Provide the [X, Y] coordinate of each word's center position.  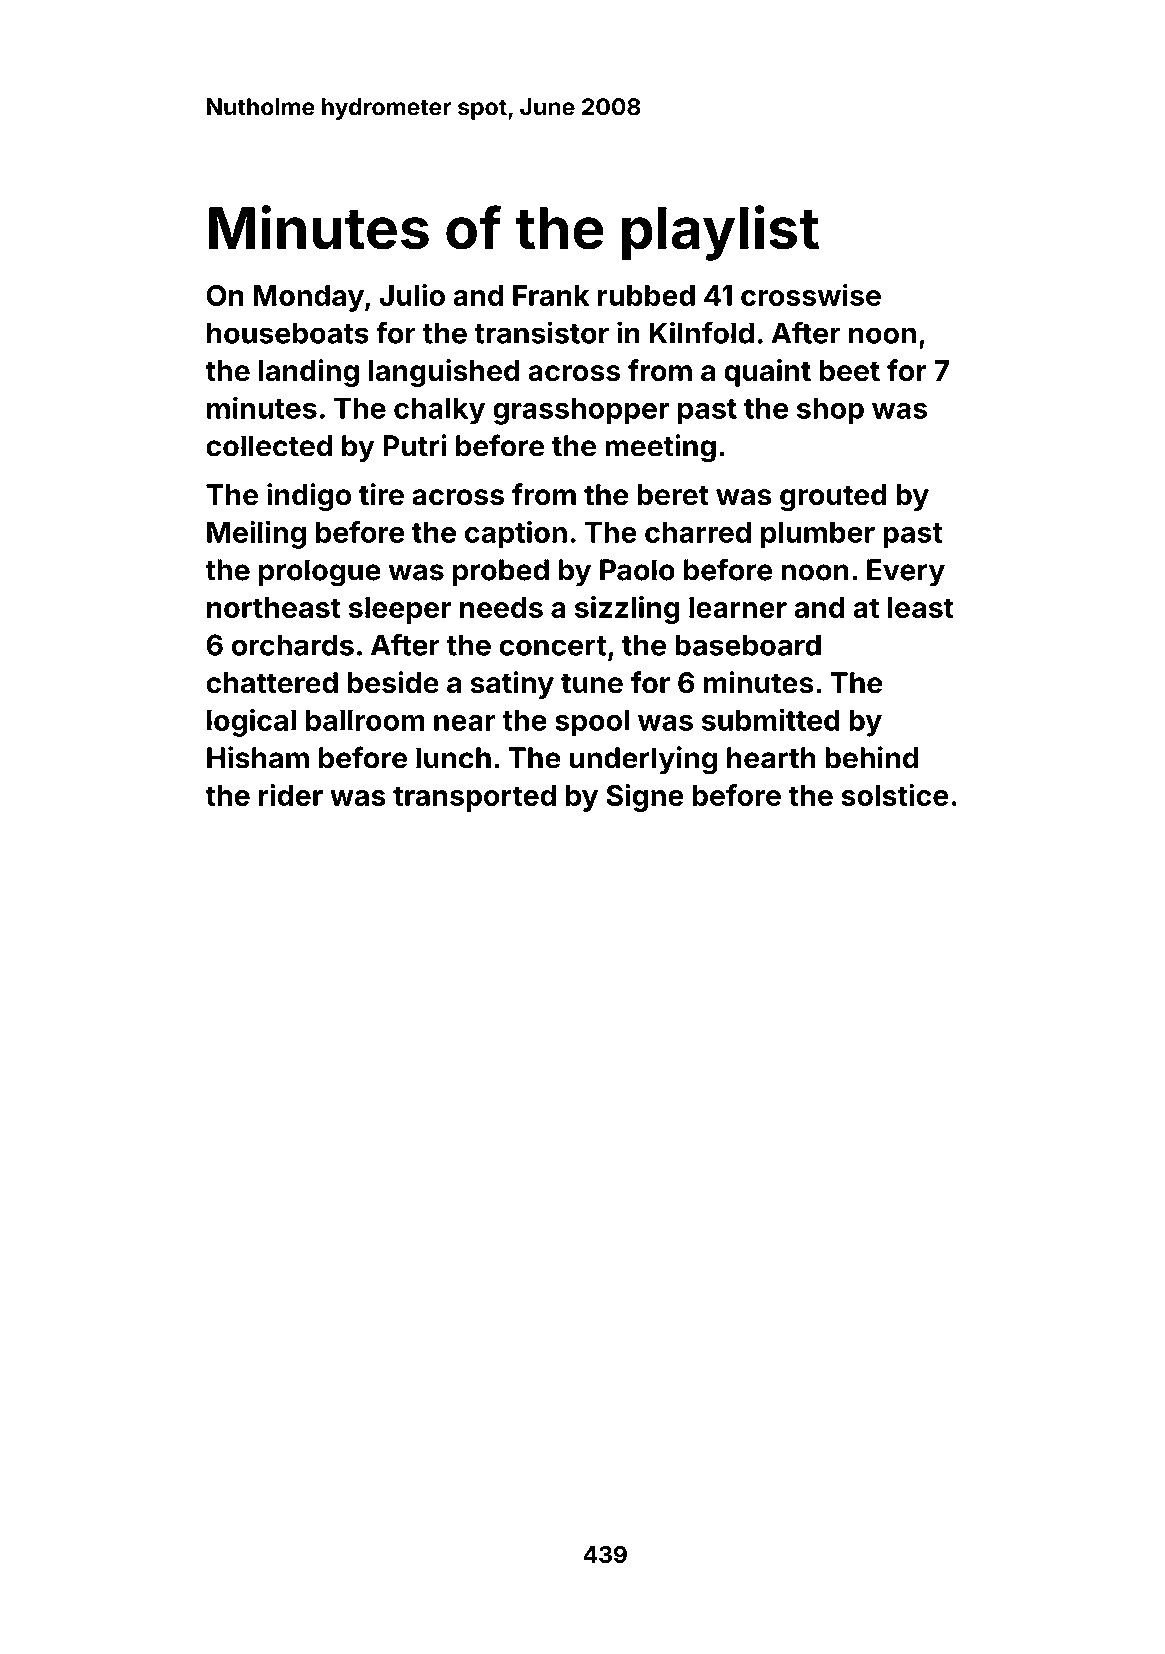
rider [291, 795]
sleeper [400, 610]
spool [592, 723]
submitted [771, 720]
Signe [645, 798]
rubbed [646, 295]
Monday [308, 298]
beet [850, 371]
